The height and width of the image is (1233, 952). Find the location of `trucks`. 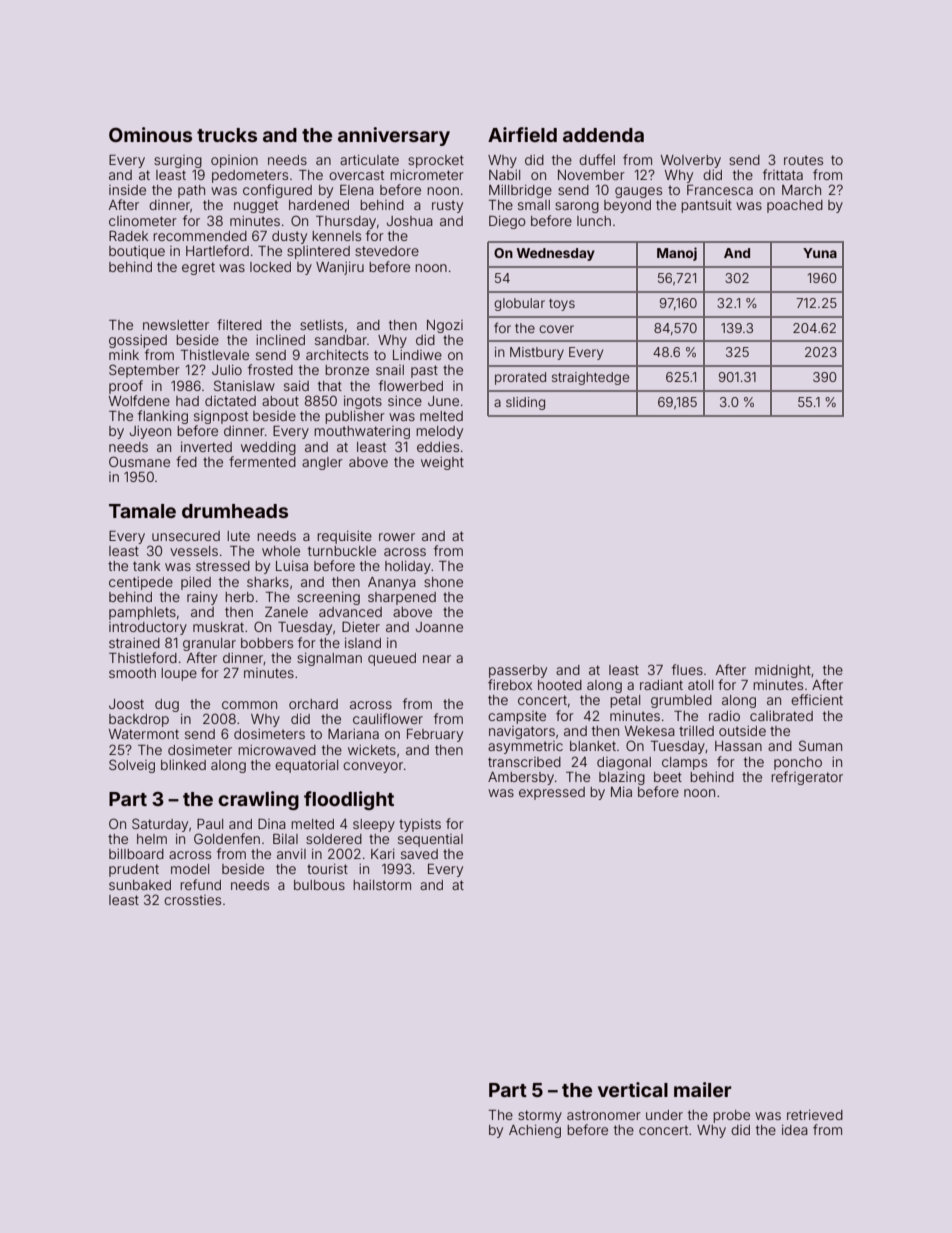

trucks is located at coordinates (227, 135).
